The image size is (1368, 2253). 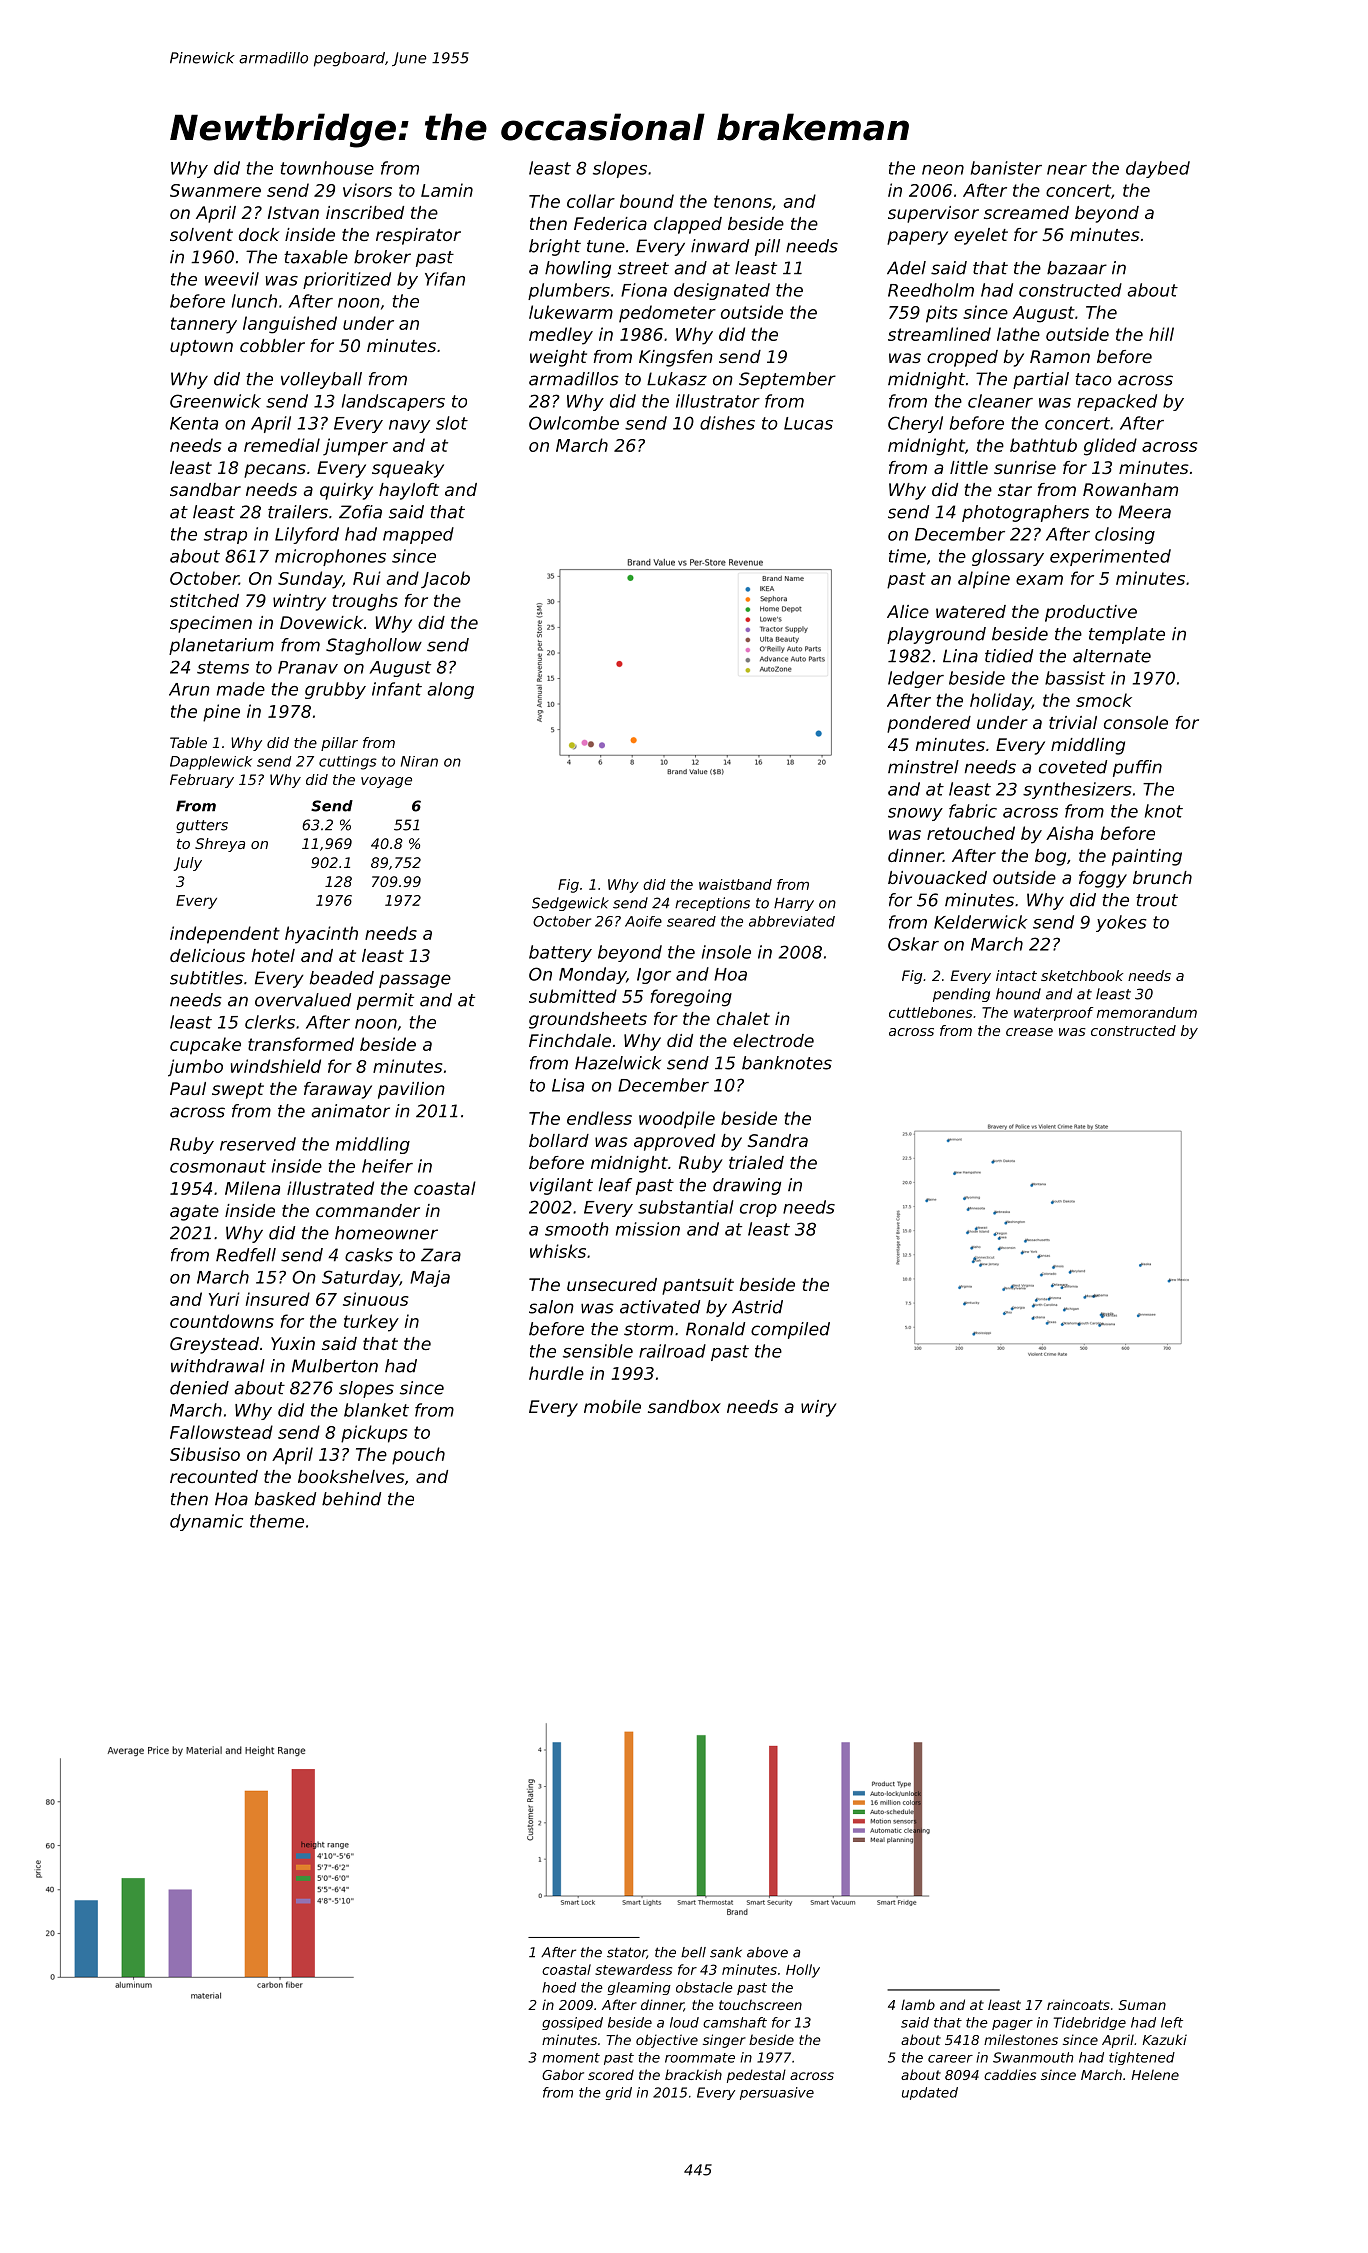 I want to click on wiry, so click(x=819, y=1408).
